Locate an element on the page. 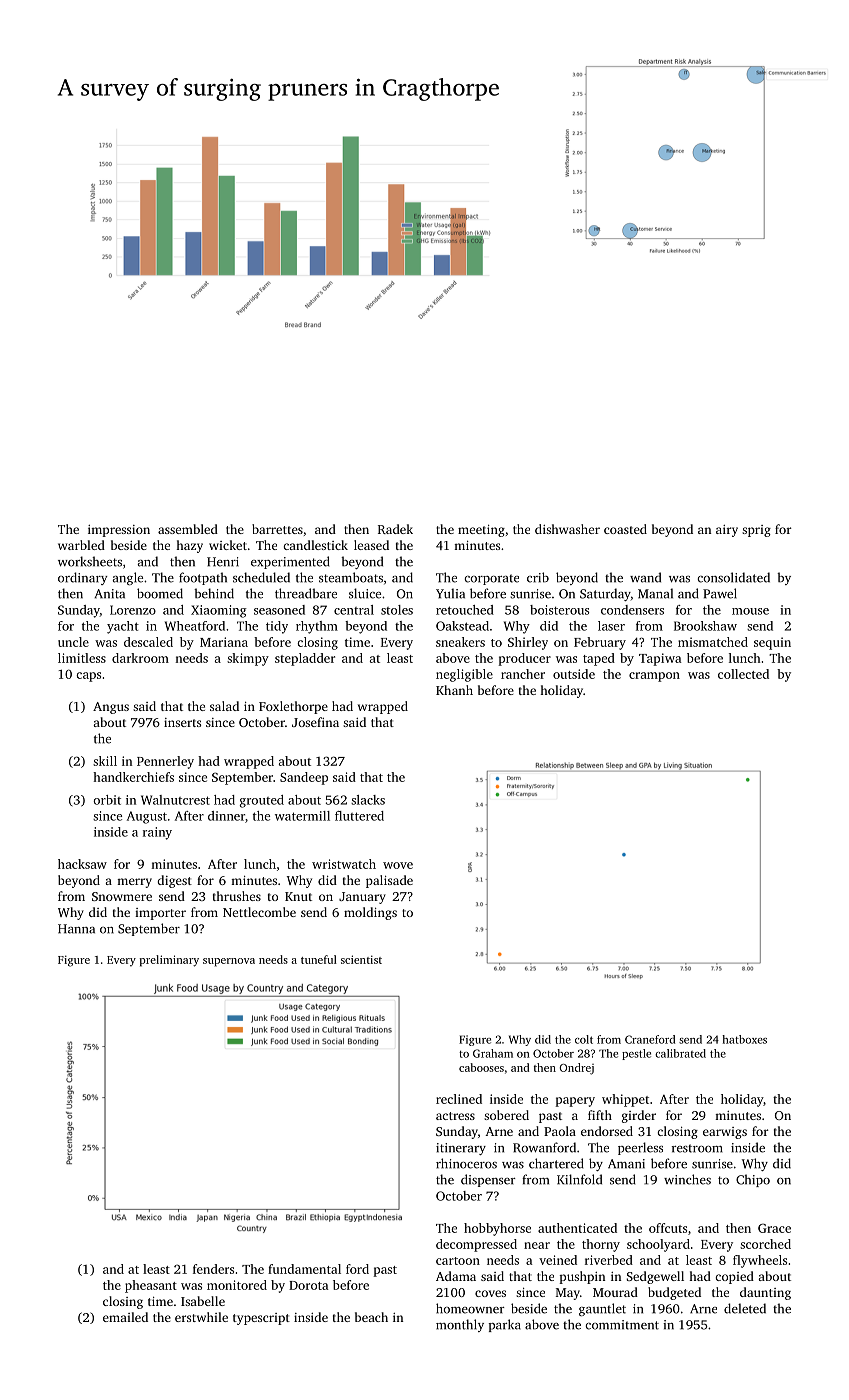  Shirley is located at coordinates (528, 643).
